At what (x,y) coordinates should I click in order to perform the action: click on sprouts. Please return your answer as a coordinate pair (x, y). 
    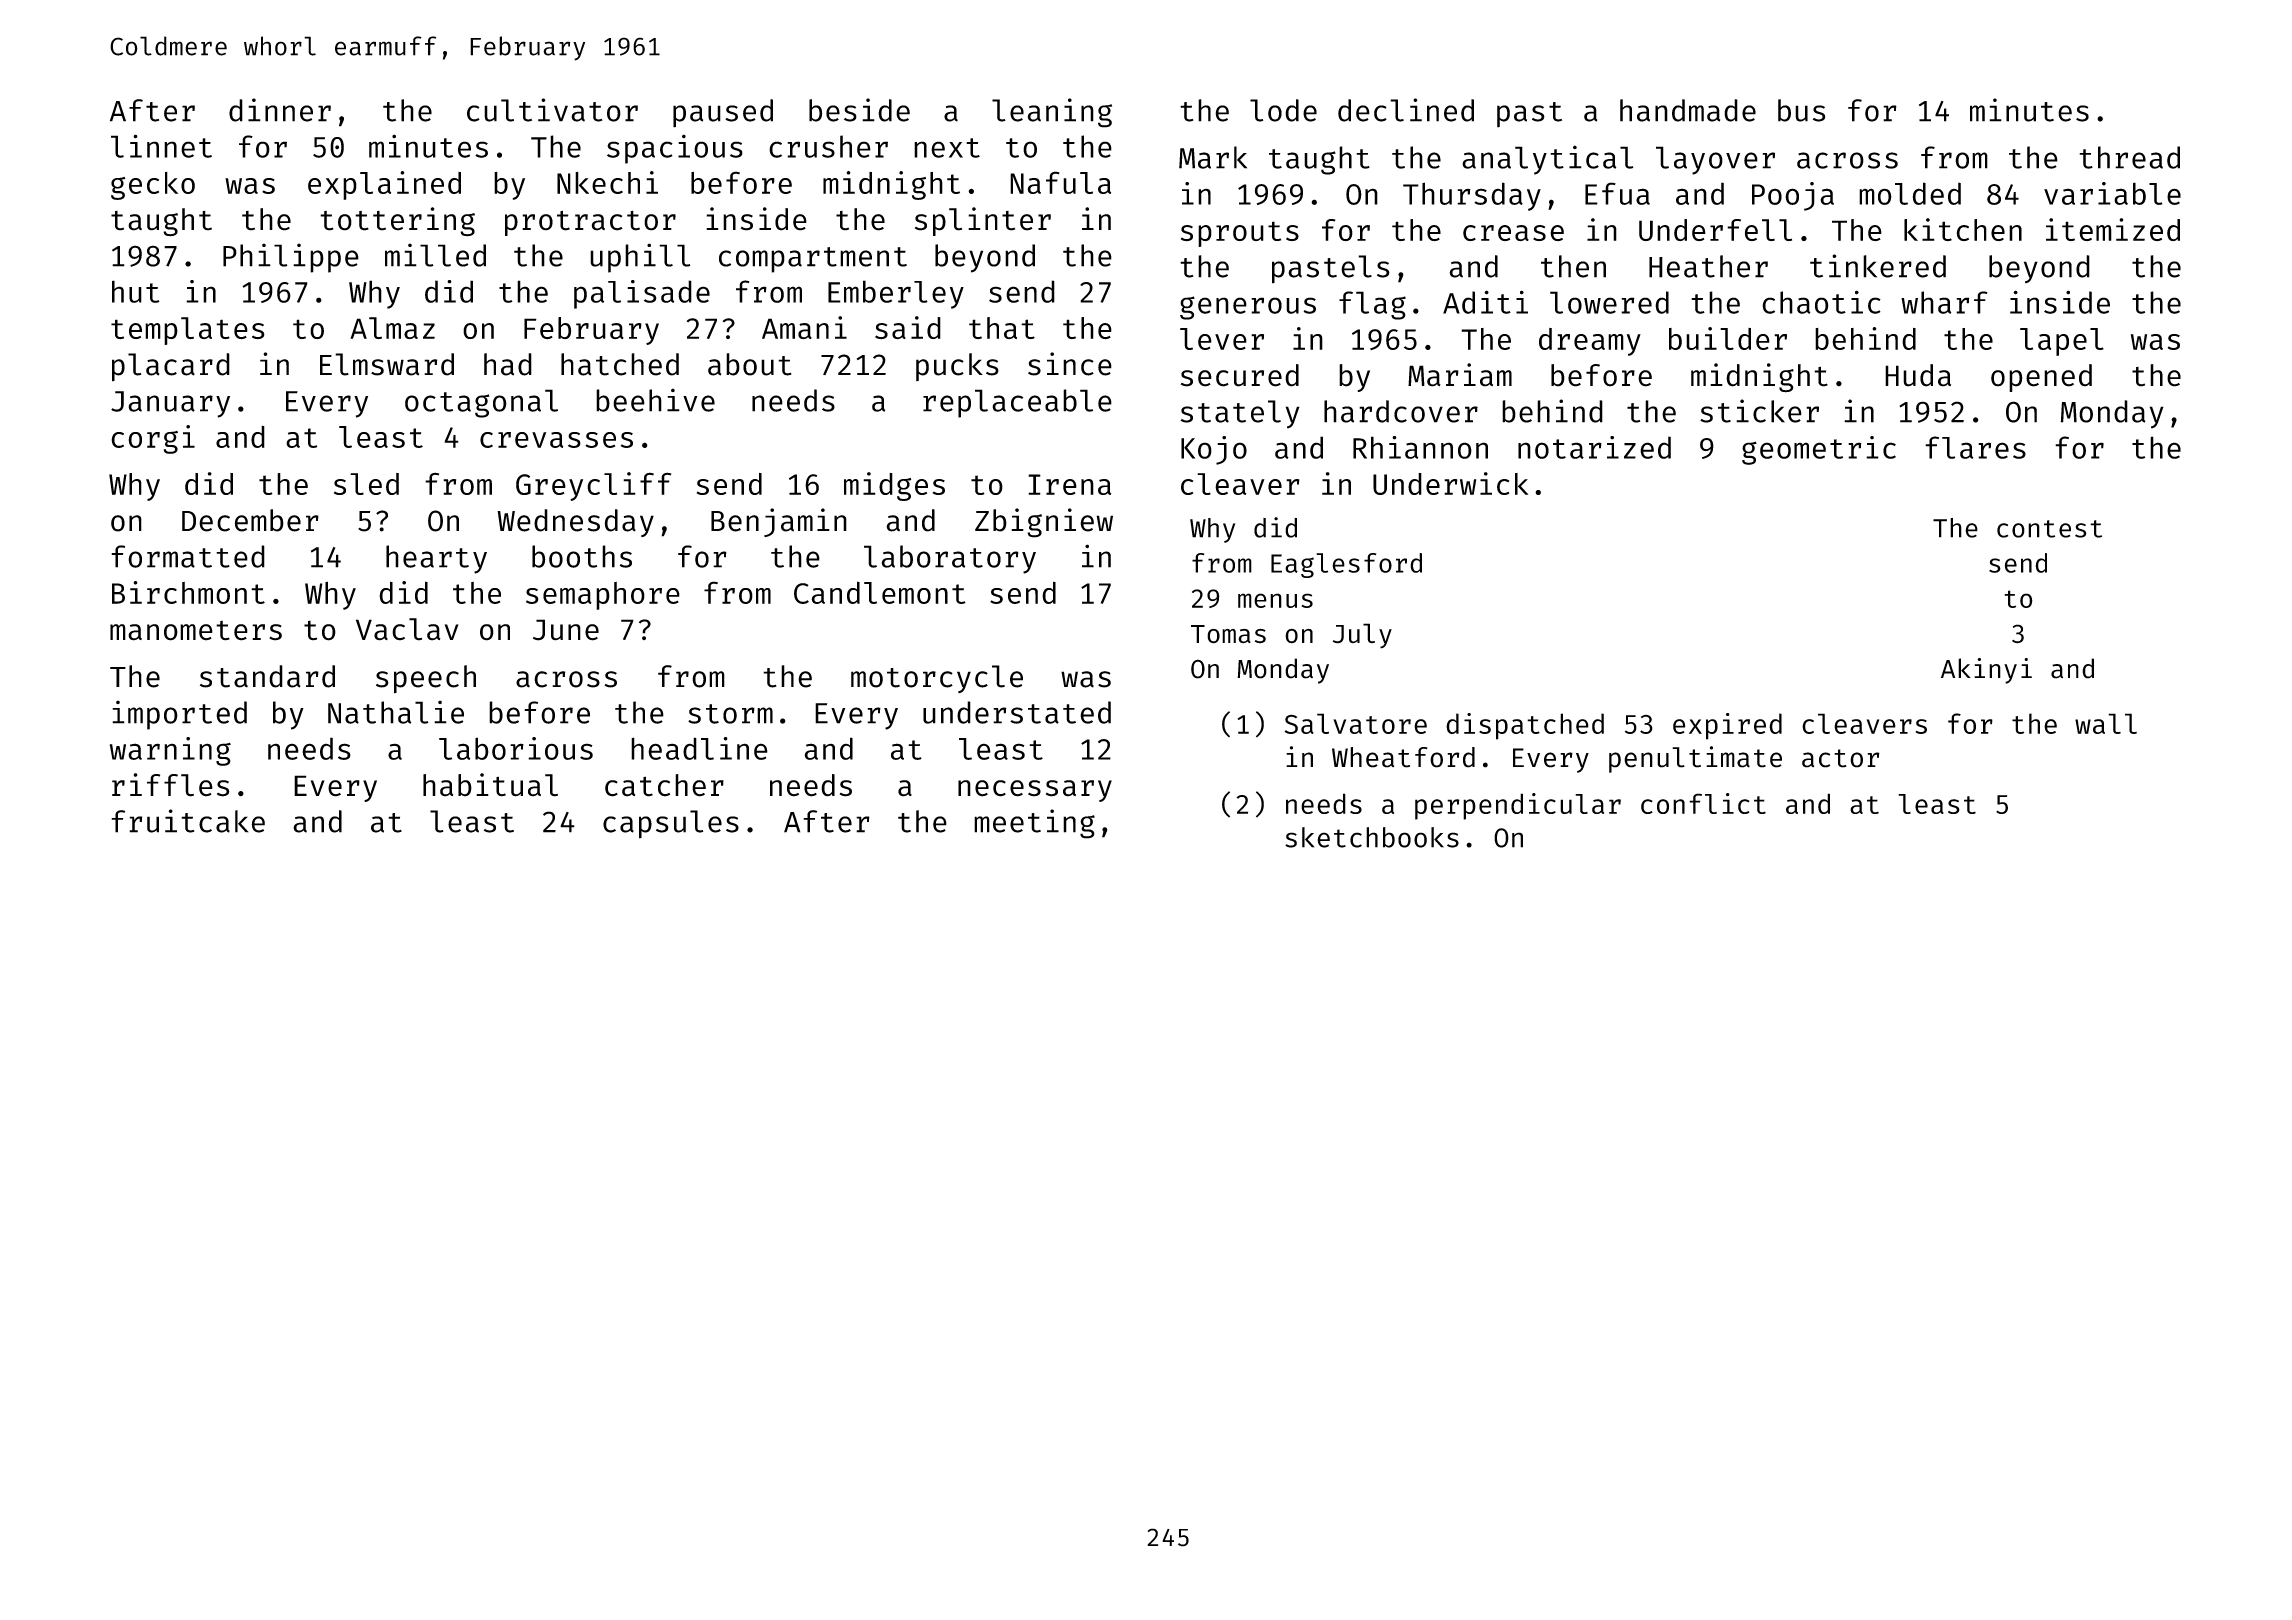
    Looking at the image, I should click on (1240, 234).
